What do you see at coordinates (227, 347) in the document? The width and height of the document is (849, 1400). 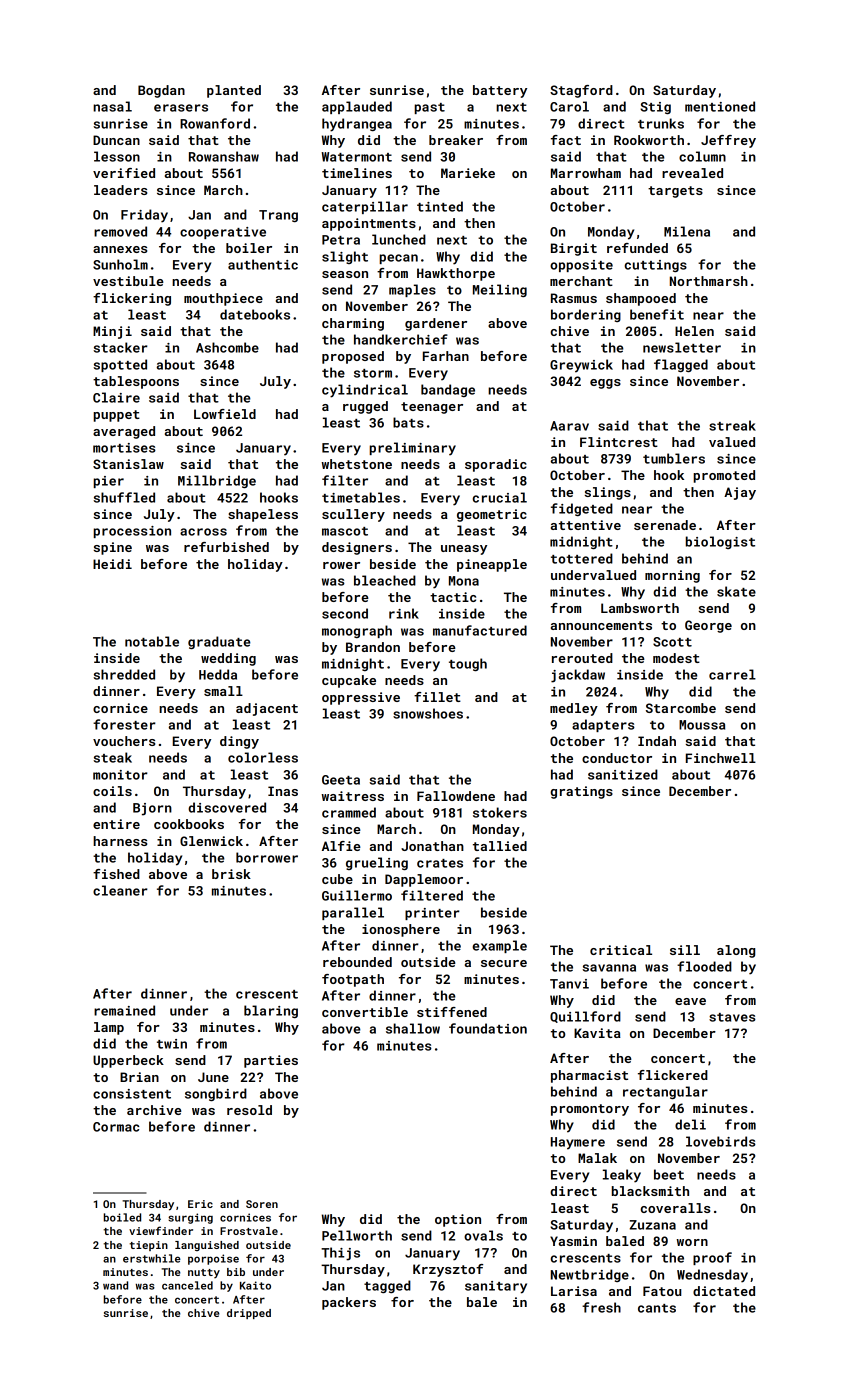 I see `Ashcombe` at bounding box center [227, 347].
